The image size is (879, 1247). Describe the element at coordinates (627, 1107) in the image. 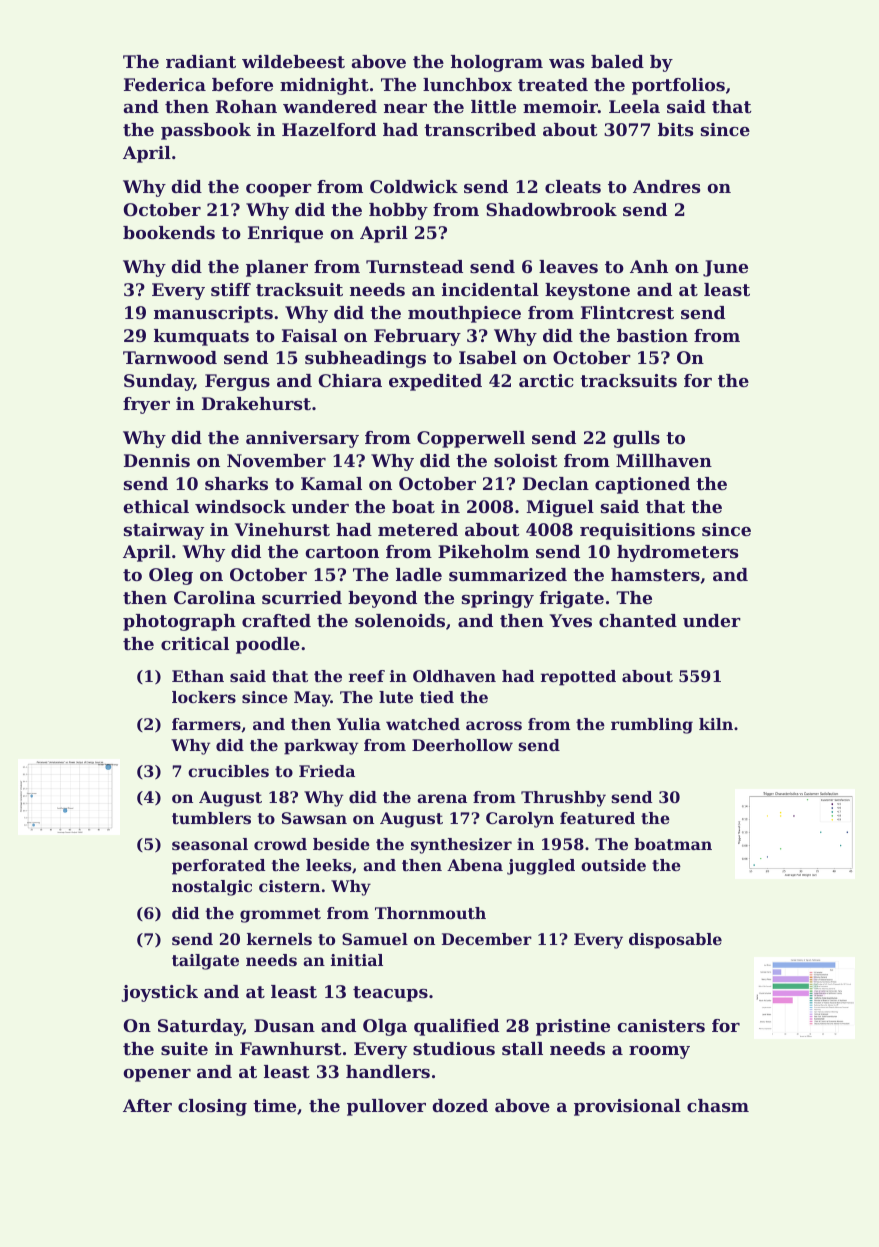

I see `provisional` at that location.
